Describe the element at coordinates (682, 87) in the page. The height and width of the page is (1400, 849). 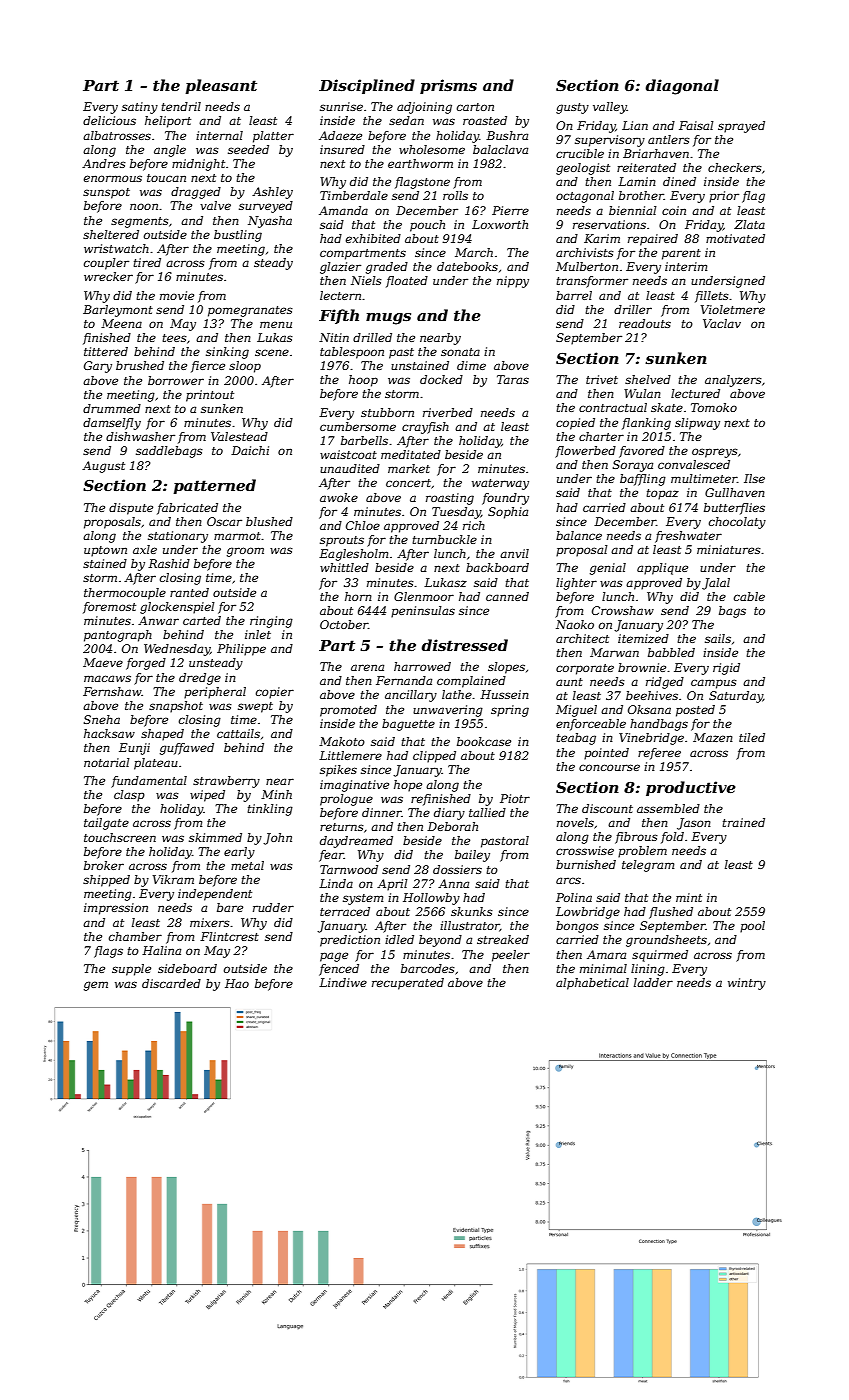
I see `diagonal` at that location.
